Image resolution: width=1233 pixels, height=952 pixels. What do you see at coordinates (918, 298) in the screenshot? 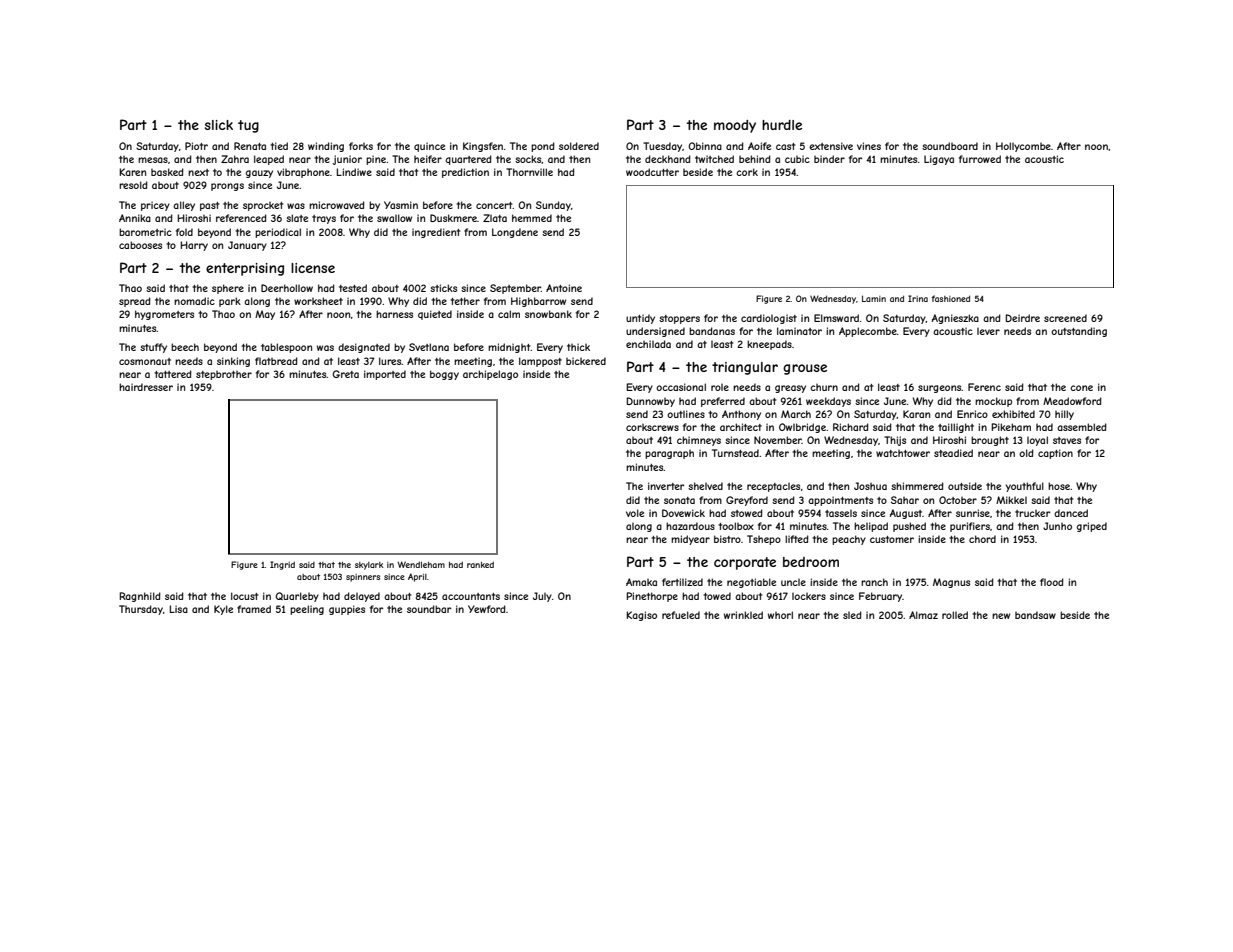
I see `Irina` at bounding box center [918, 298].
